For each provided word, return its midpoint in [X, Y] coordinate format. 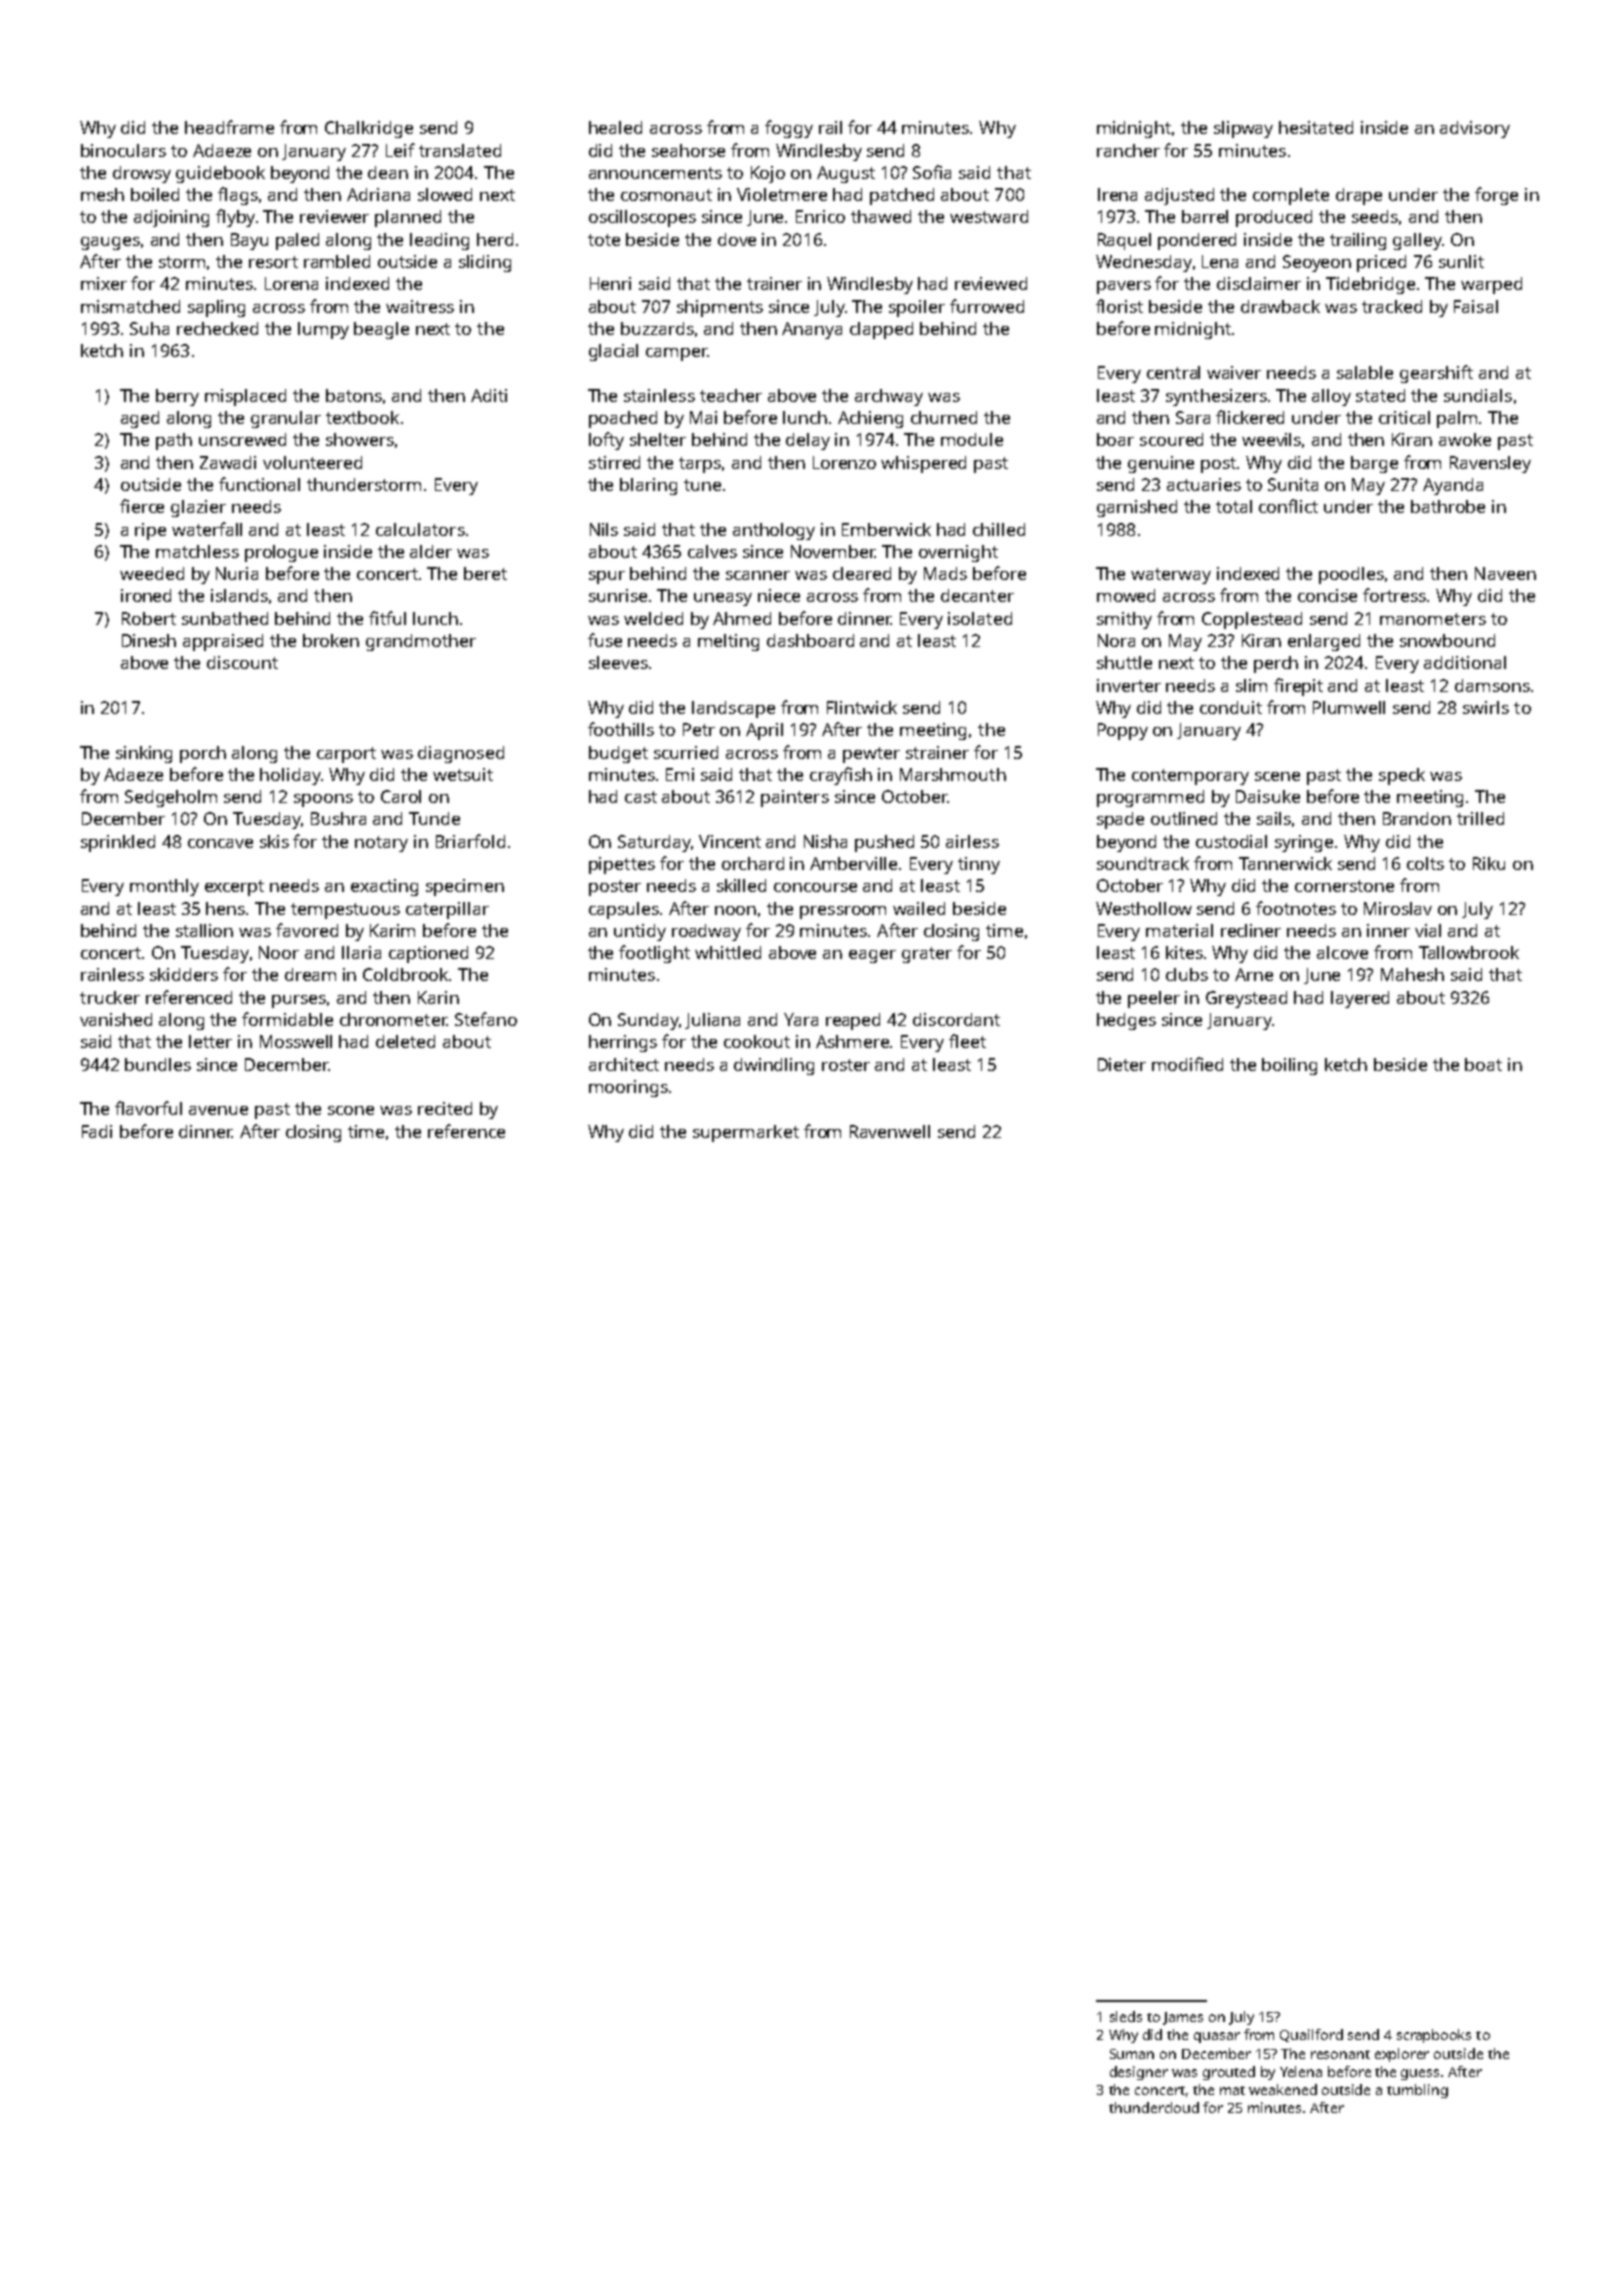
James [1183, 2018]
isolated [980, 618]
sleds [1126, 2016]
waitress [420, 306]
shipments [720, 308]
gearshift [1436, 374]
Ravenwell [890, 1131]
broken [331, 640]
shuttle [1124, 662]
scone [351, 1110]
